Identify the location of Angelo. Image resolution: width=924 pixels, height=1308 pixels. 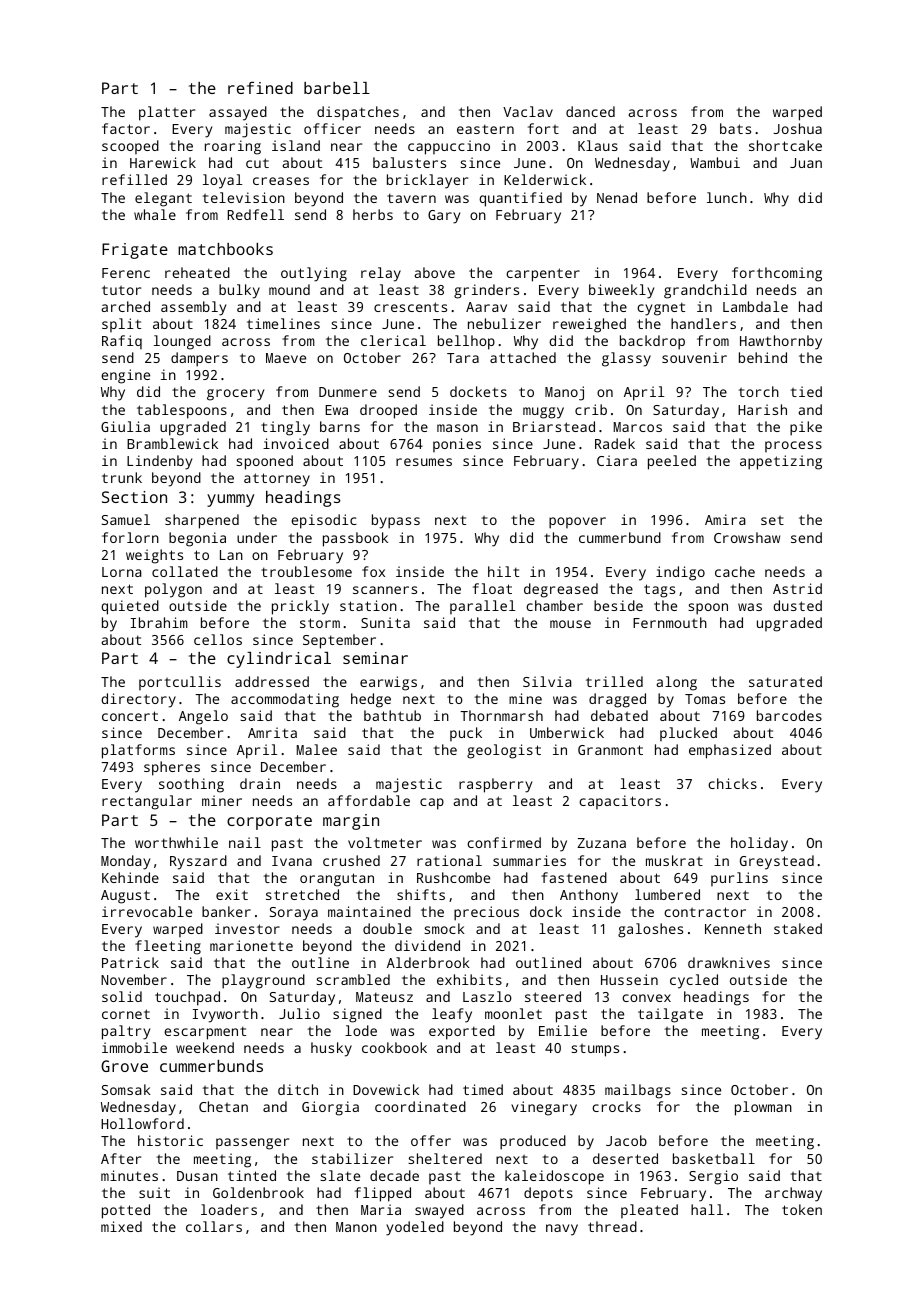
(203, 717).
